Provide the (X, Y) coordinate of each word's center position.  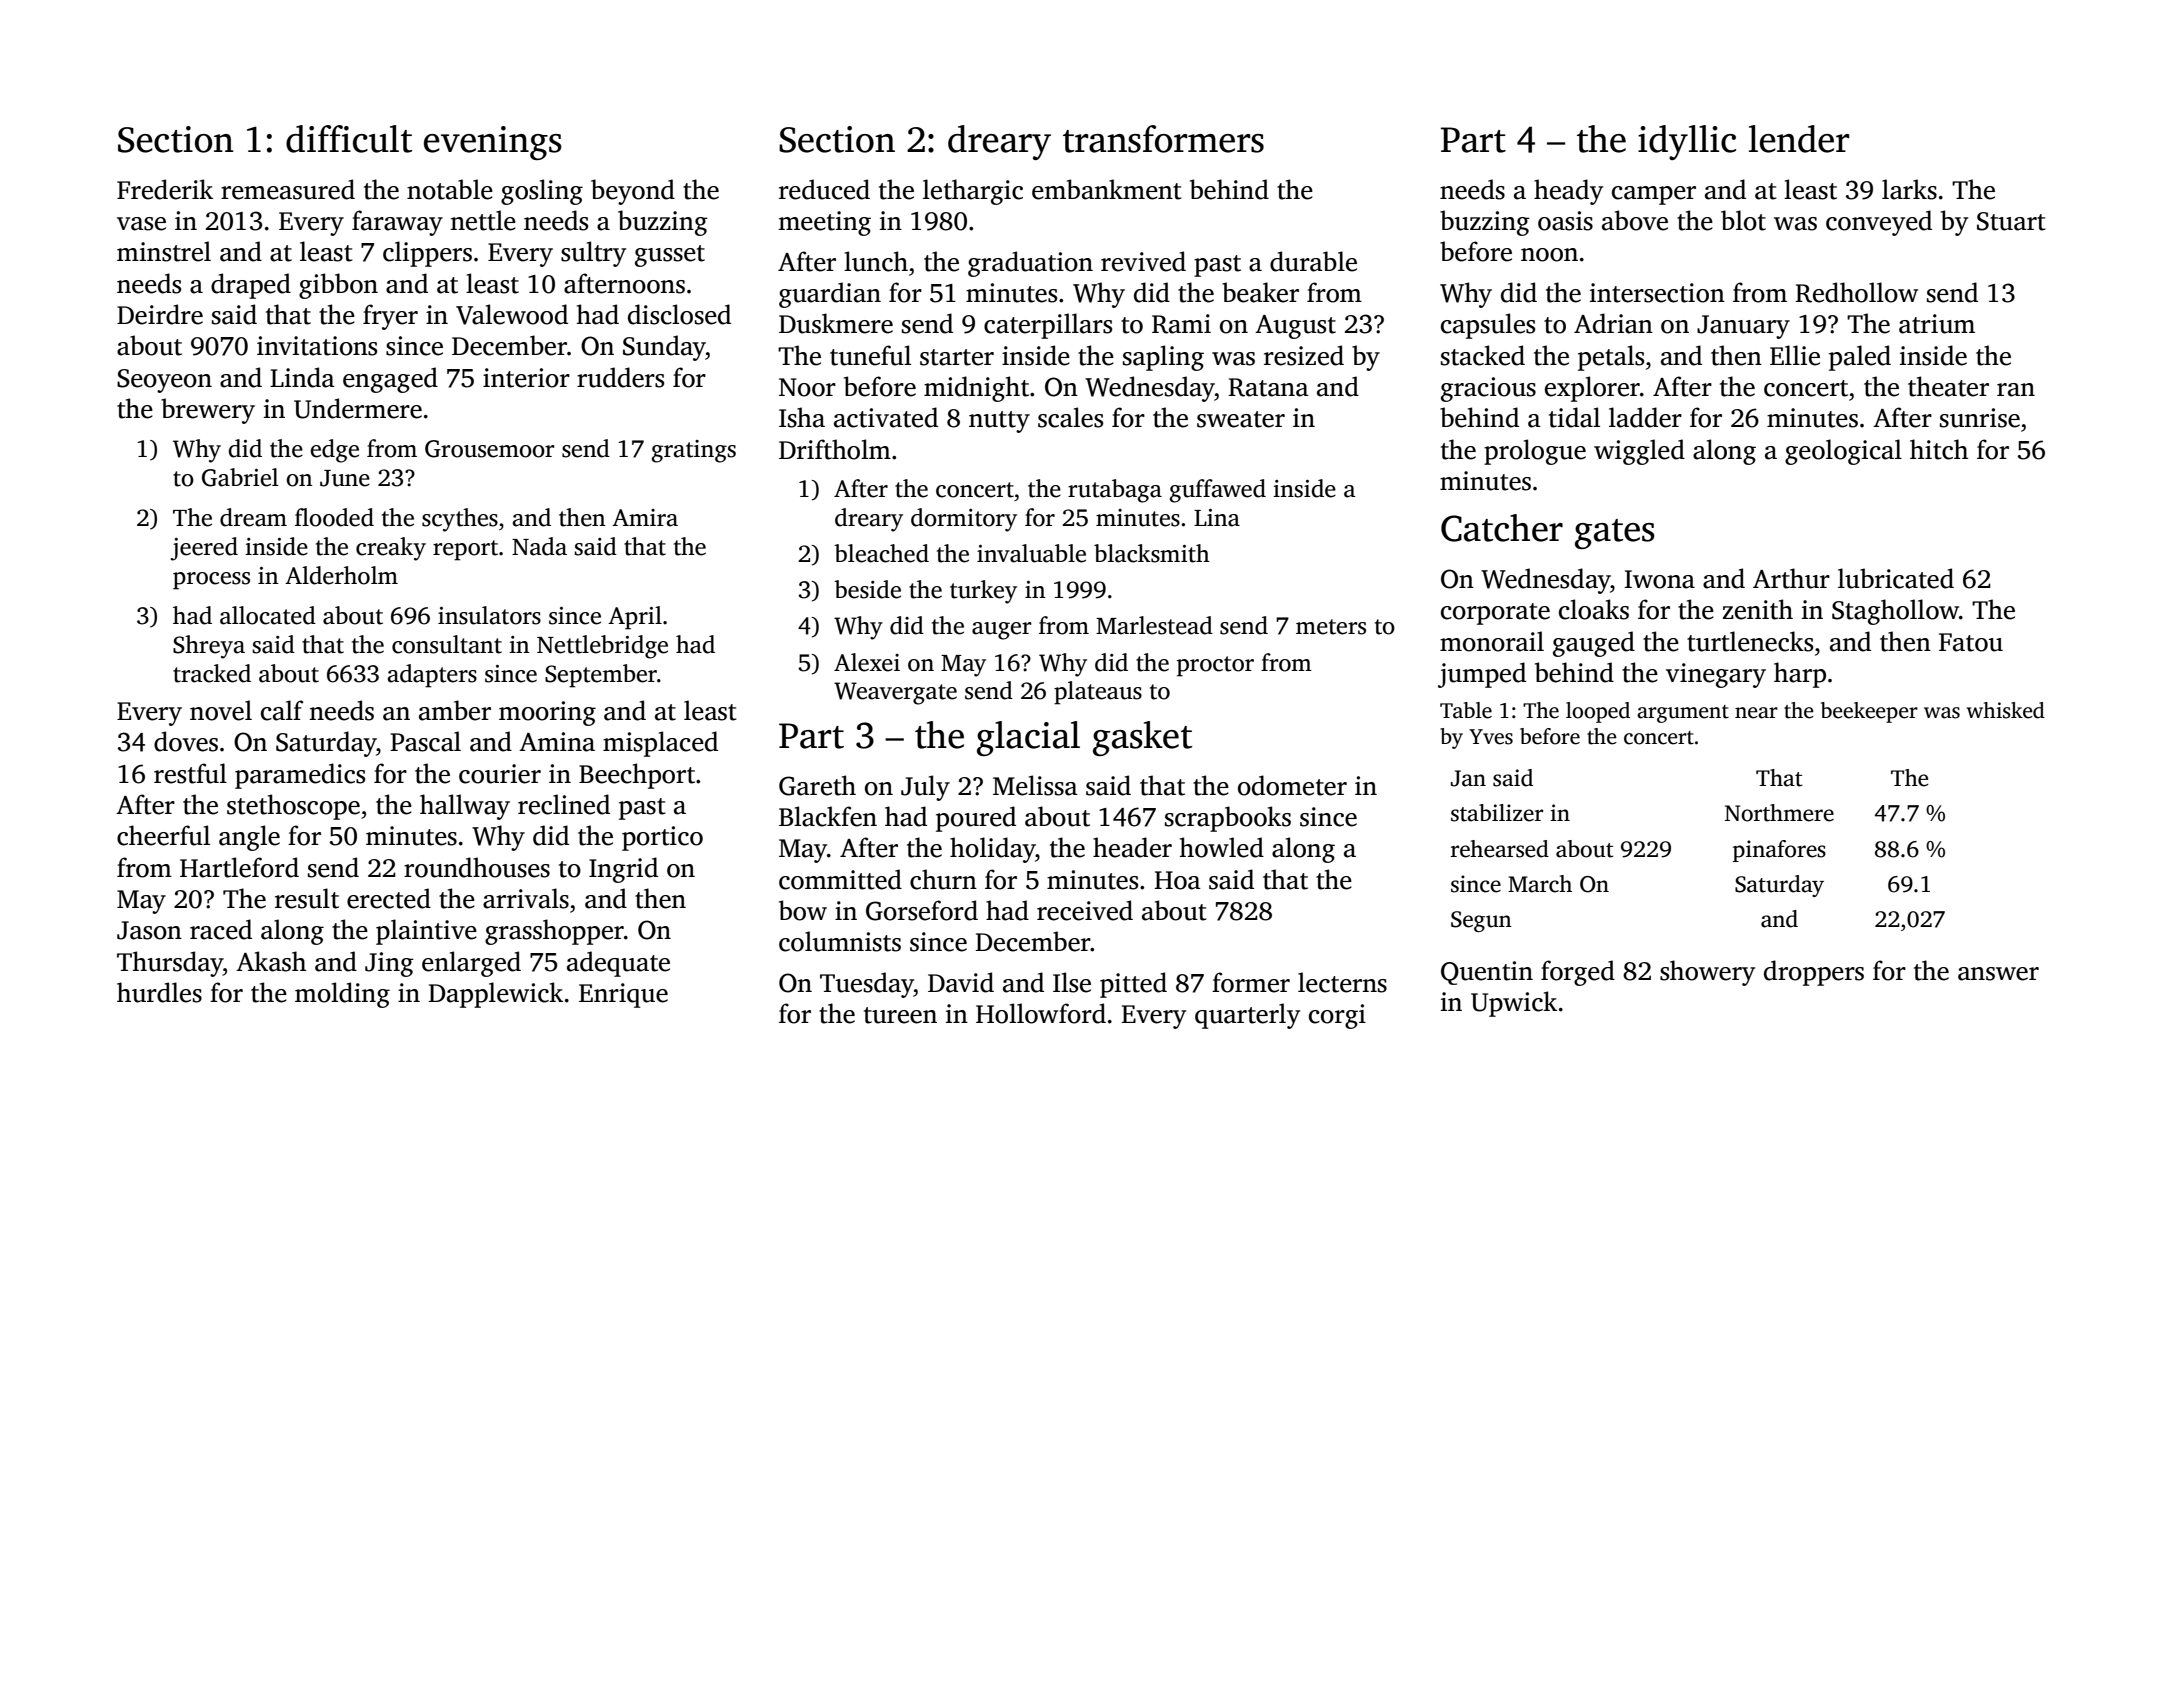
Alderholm (341, 575)
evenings (493, 143)
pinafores (1779, 851)
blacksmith (1152, 553)
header (1132, 847)
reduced (824, 189)
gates (1615, 534)
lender (1799, 139)
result (307, 898)
